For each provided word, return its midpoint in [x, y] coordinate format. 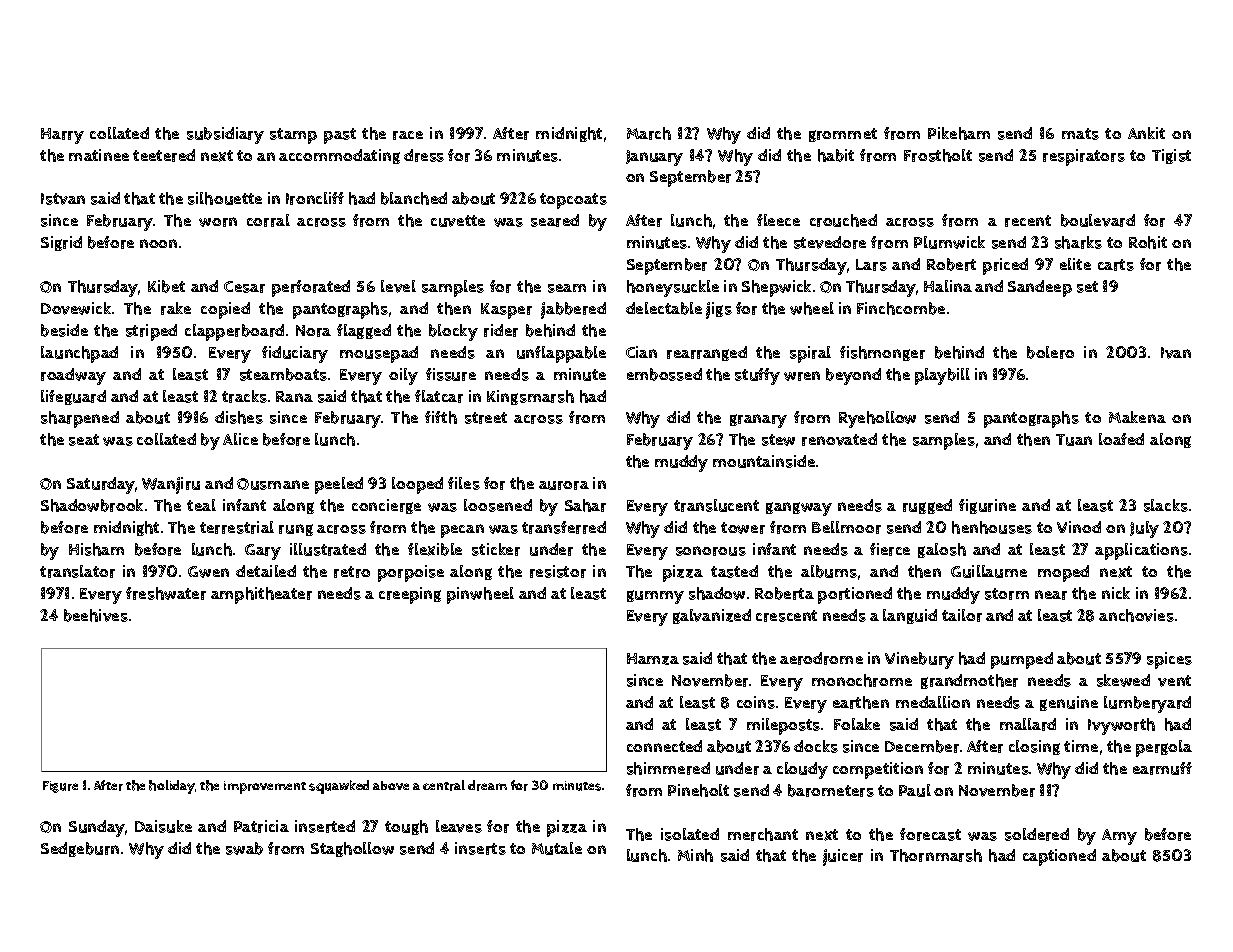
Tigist [1171, 156]
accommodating [339, 156]
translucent [716, 505]
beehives [96, 615]
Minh [695, 855]
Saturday [101, 485]
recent [1028, 221]
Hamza [653, 659]
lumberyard [1147, 704]
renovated [839, 439]
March [649, 133]
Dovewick [76, 308]
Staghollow [352, 849]
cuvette [458, 221]
